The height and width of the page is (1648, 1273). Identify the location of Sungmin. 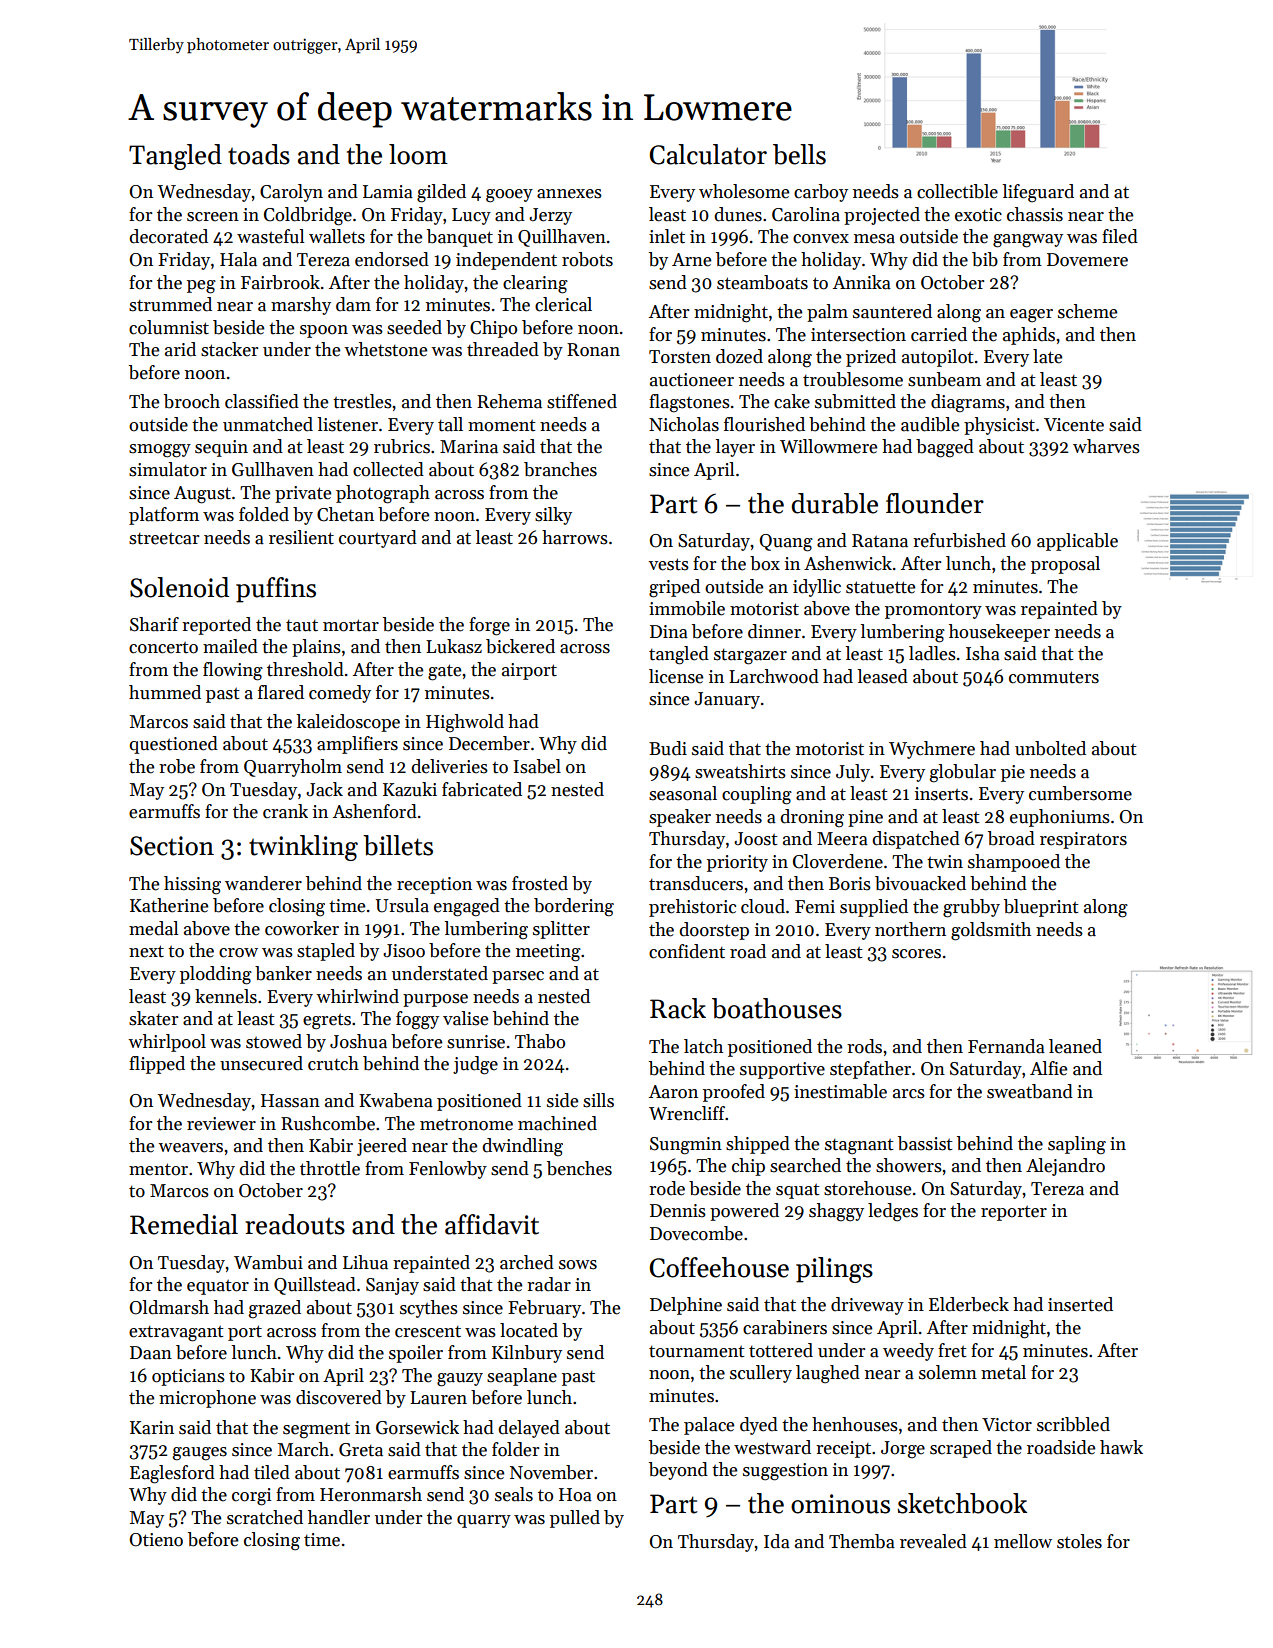
(686, 1146).
